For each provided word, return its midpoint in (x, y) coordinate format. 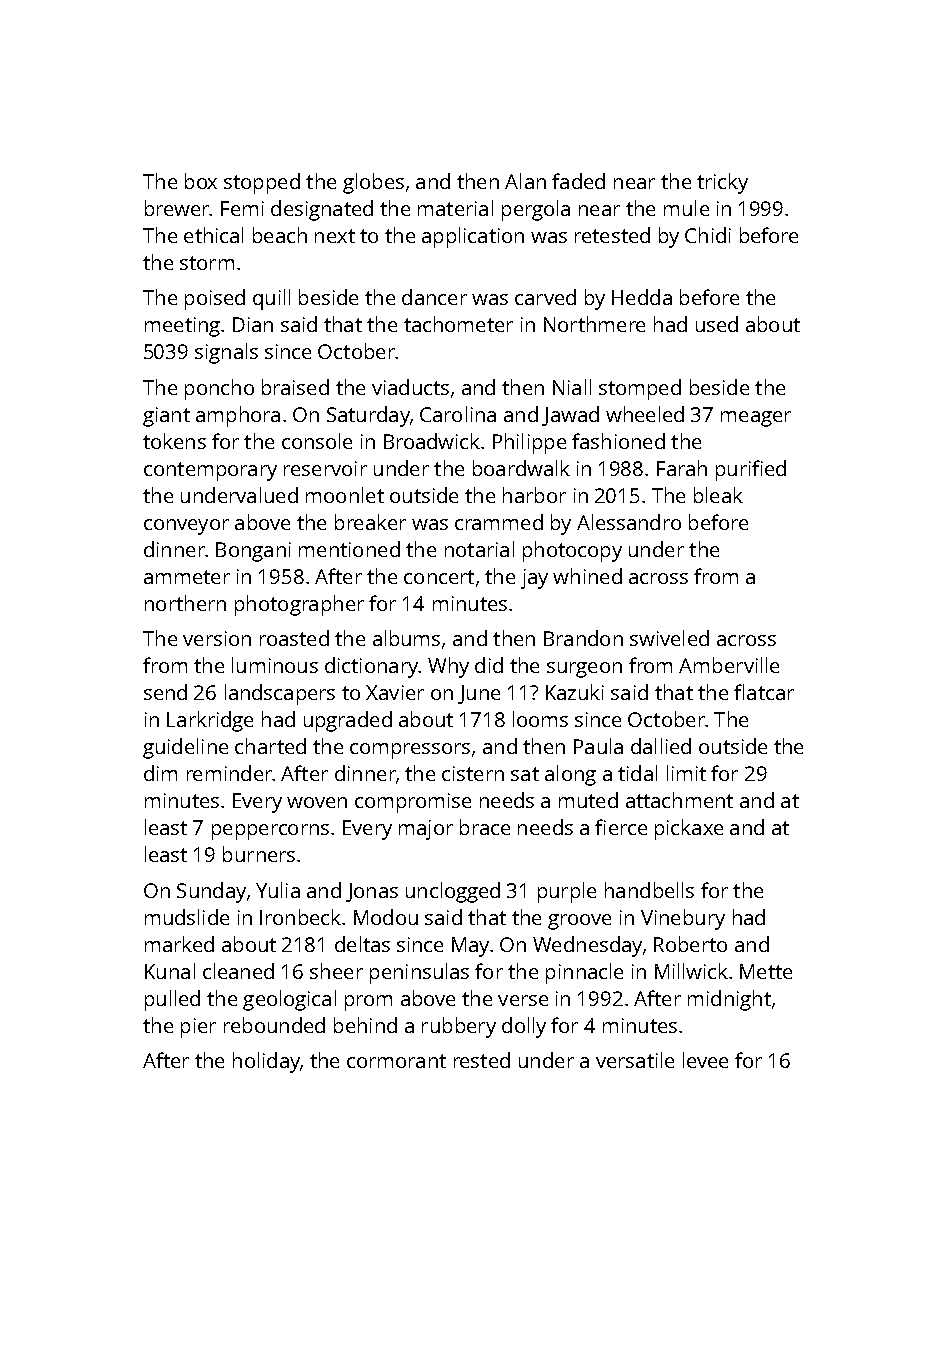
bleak (718, 495)
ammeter (187, 577)
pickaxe (689, 829)
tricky (722, 183)
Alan (525, 181)
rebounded (274, 1025)
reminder (229, 773)
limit (686, 773)
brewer (177, 208)
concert (439, 577)
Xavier (395, 692)
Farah (682, 468)
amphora (238, 416)
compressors (410, 751)
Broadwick (432, 441)
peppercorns (270, 832)
